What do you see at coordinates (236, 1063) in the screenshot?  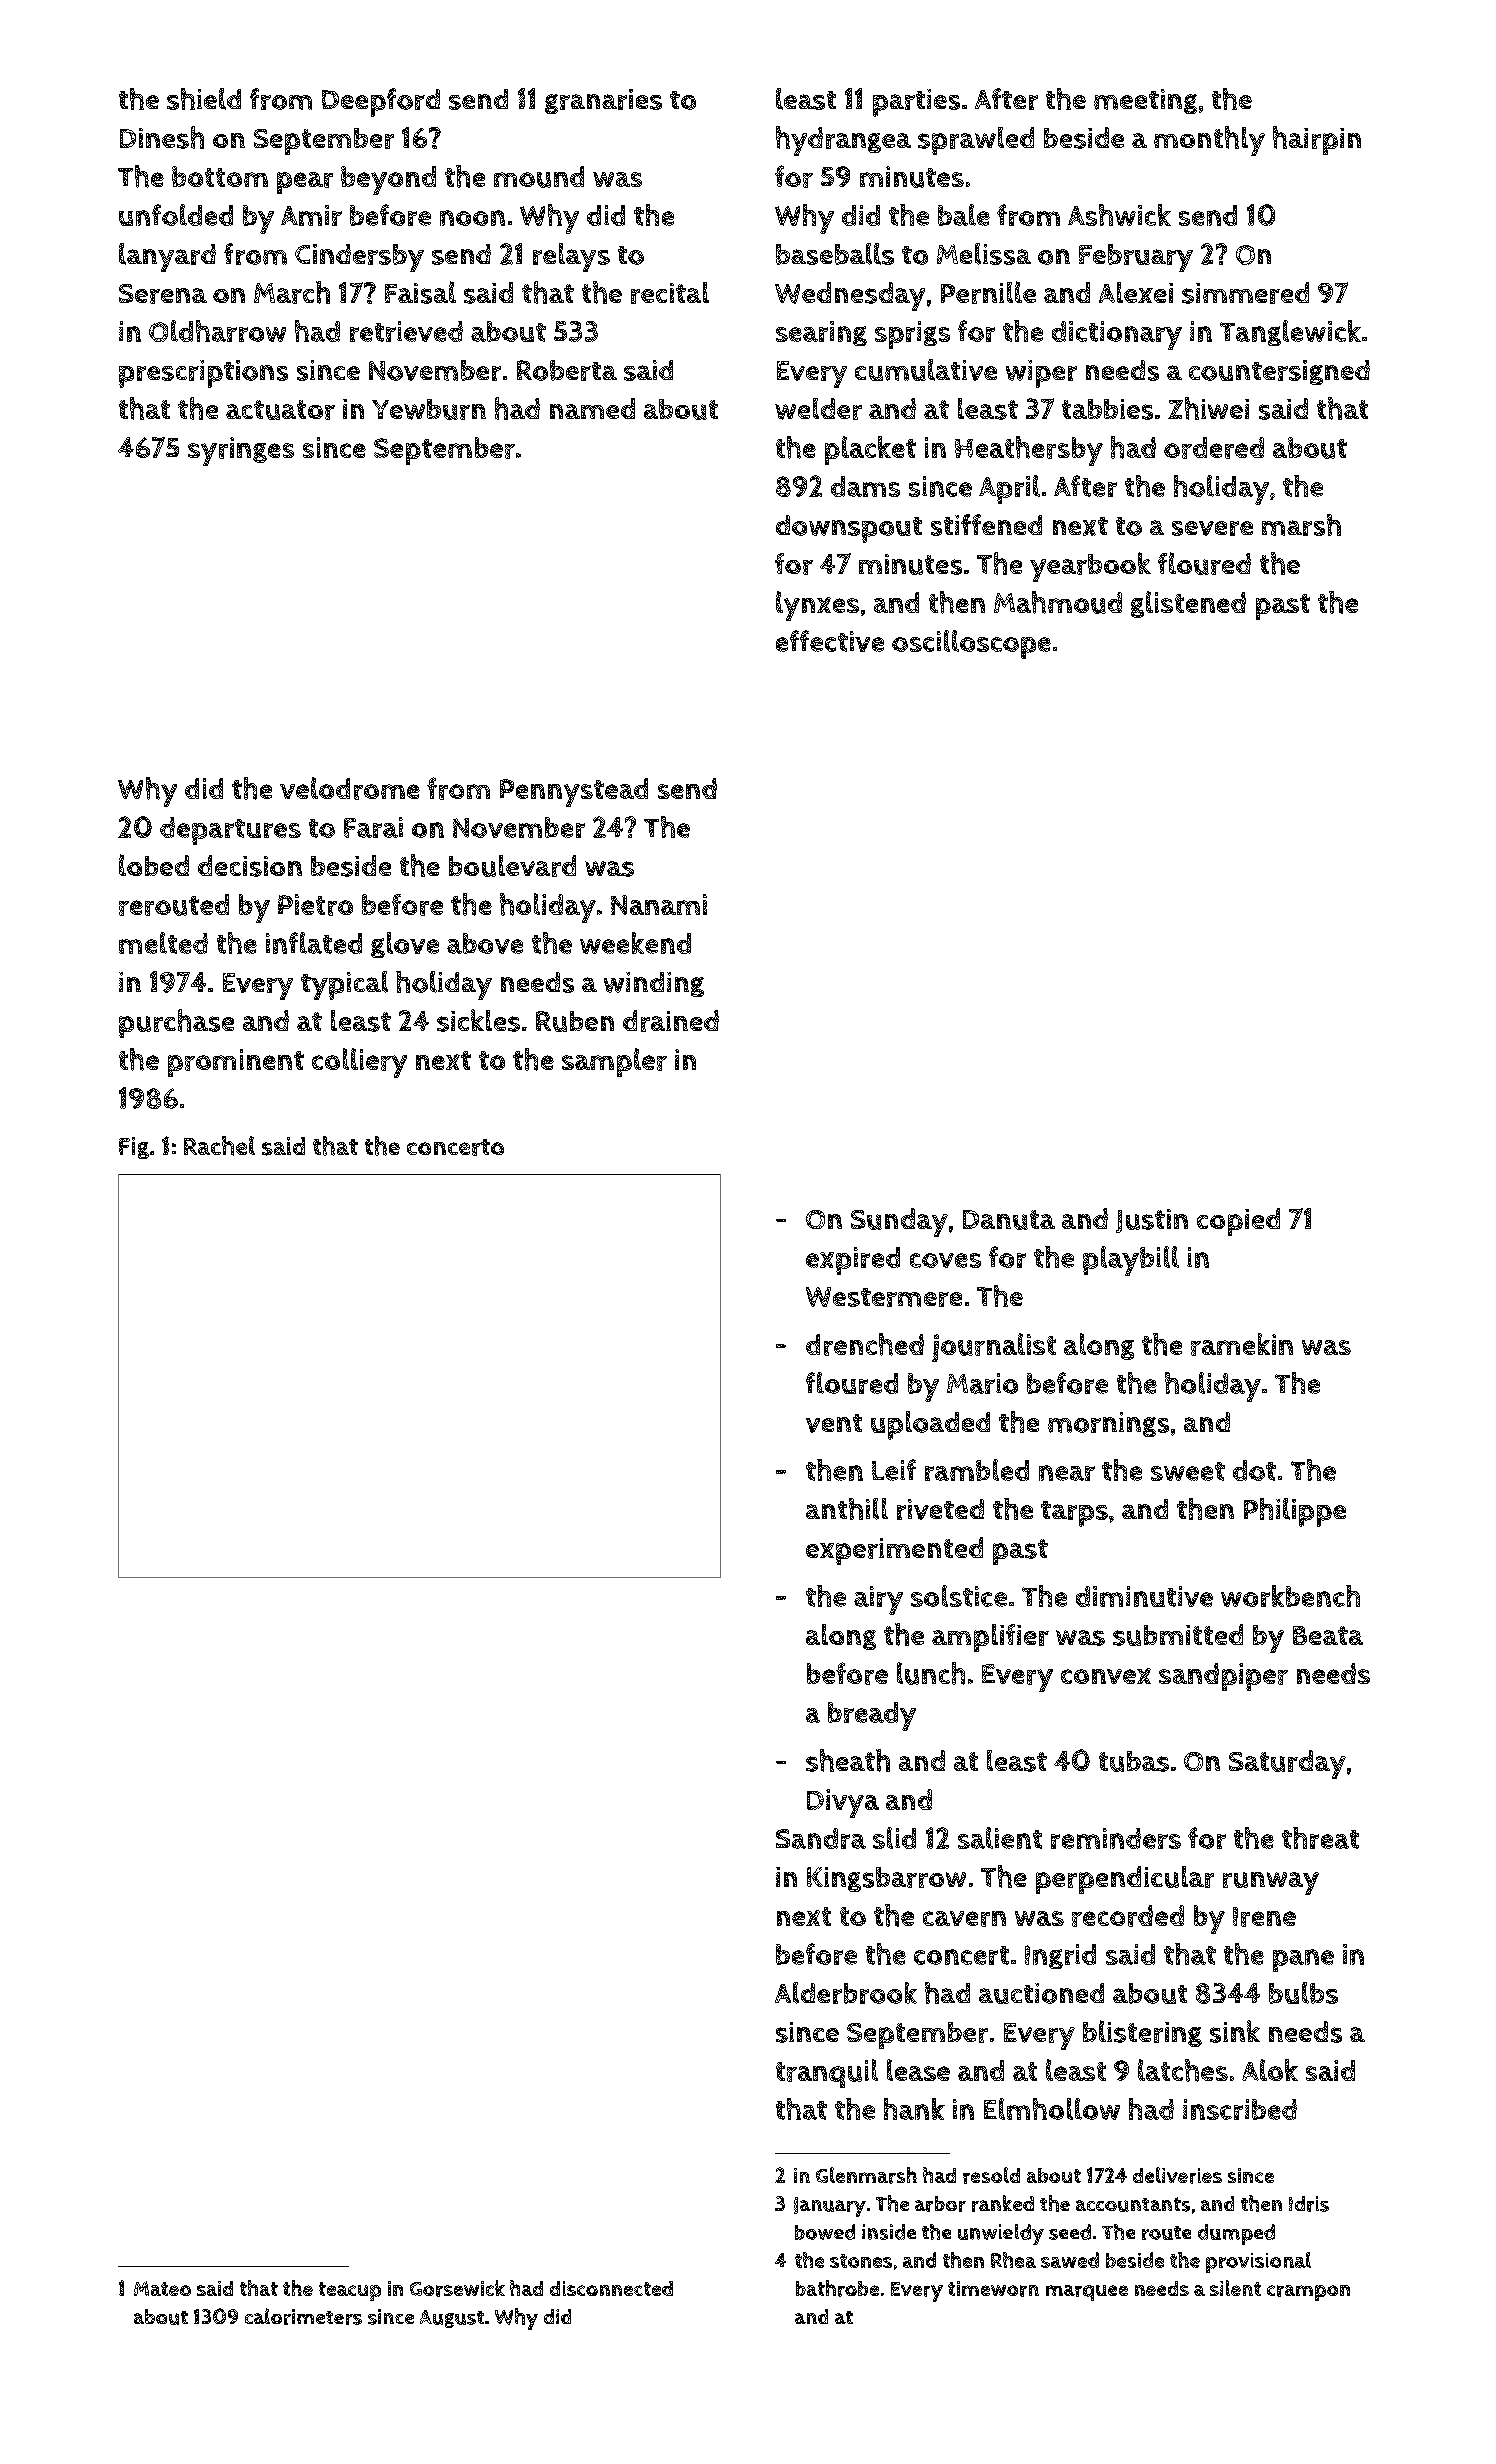 I see `prominent` at bounding box center [236, 1063].
